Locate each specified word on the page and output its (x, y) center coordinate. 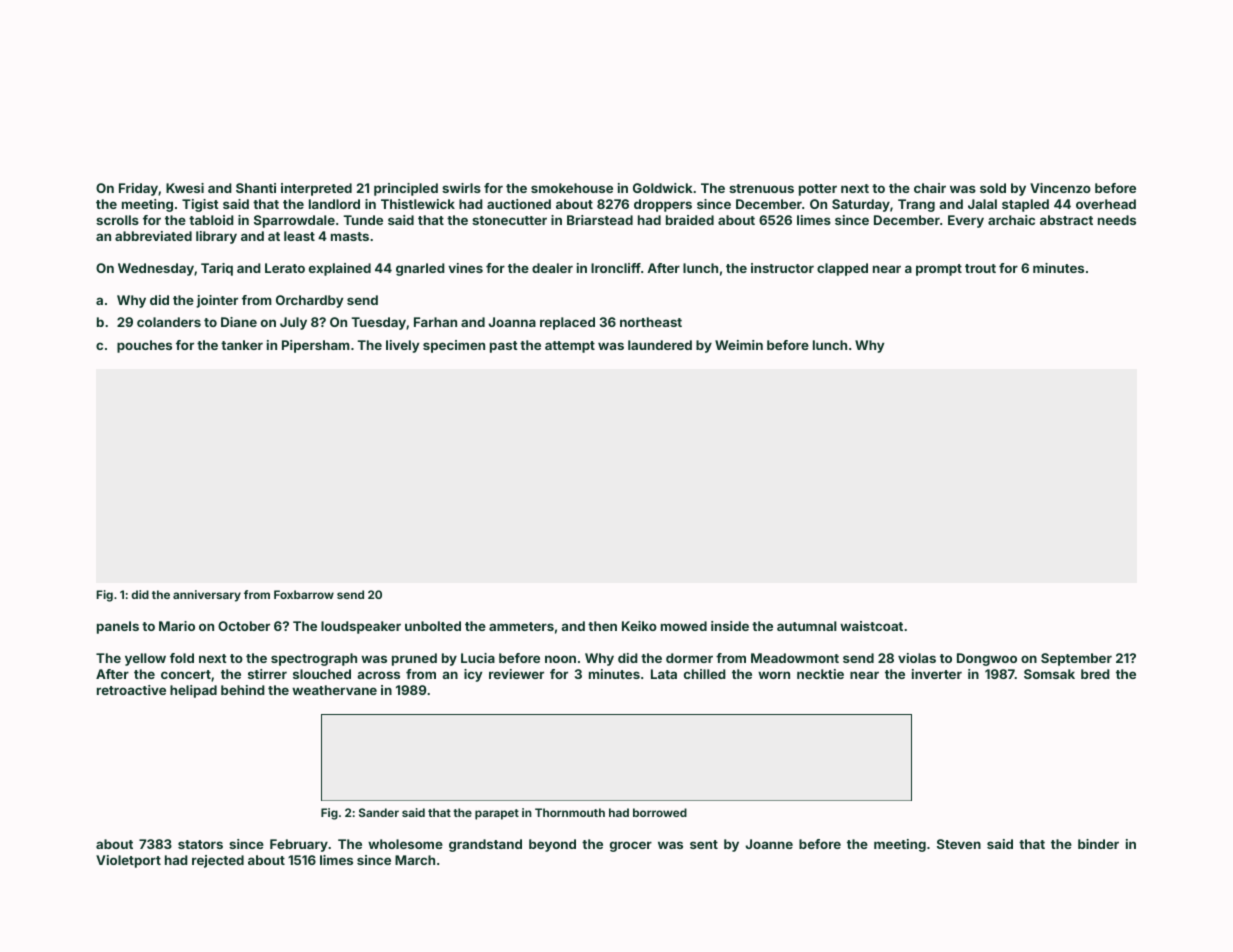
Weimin (739, 345)
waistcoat (871, 626)
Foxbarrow (304, 594)
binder (1098, 844)
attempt (570, 347)
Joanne (769, 844)
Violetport (128, 861)
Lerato (285, 268)
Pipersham (316, 346)
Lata (664, 674)
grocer (631, 846)
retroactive (131, 690)
